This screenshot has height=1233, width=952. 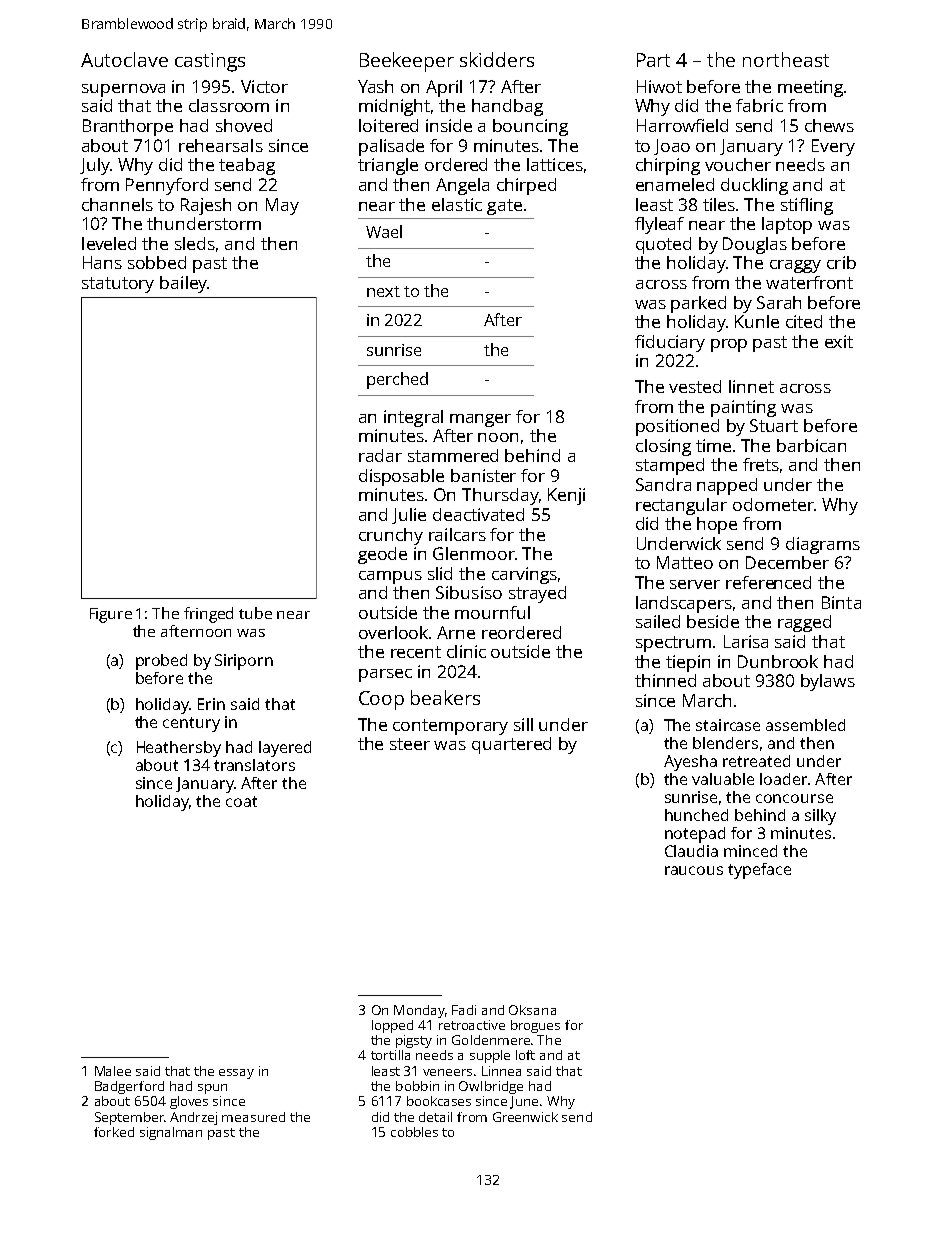 What do you see at coordinates (738, 164) in the screenshot?
I see `voucher` at bounding box center [738, 164].
